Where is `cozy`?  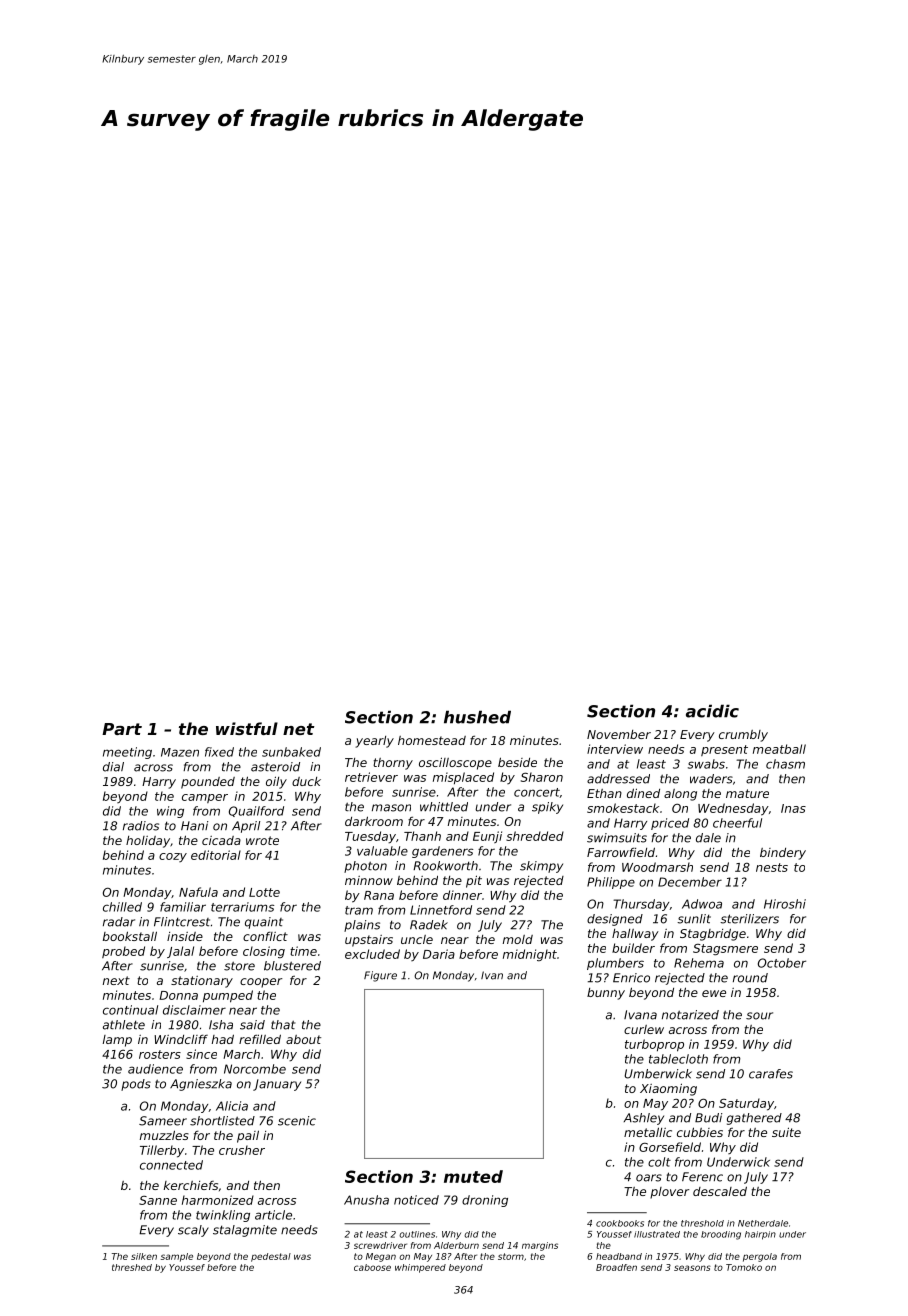 cozy is located at coordinates (173, 857).
